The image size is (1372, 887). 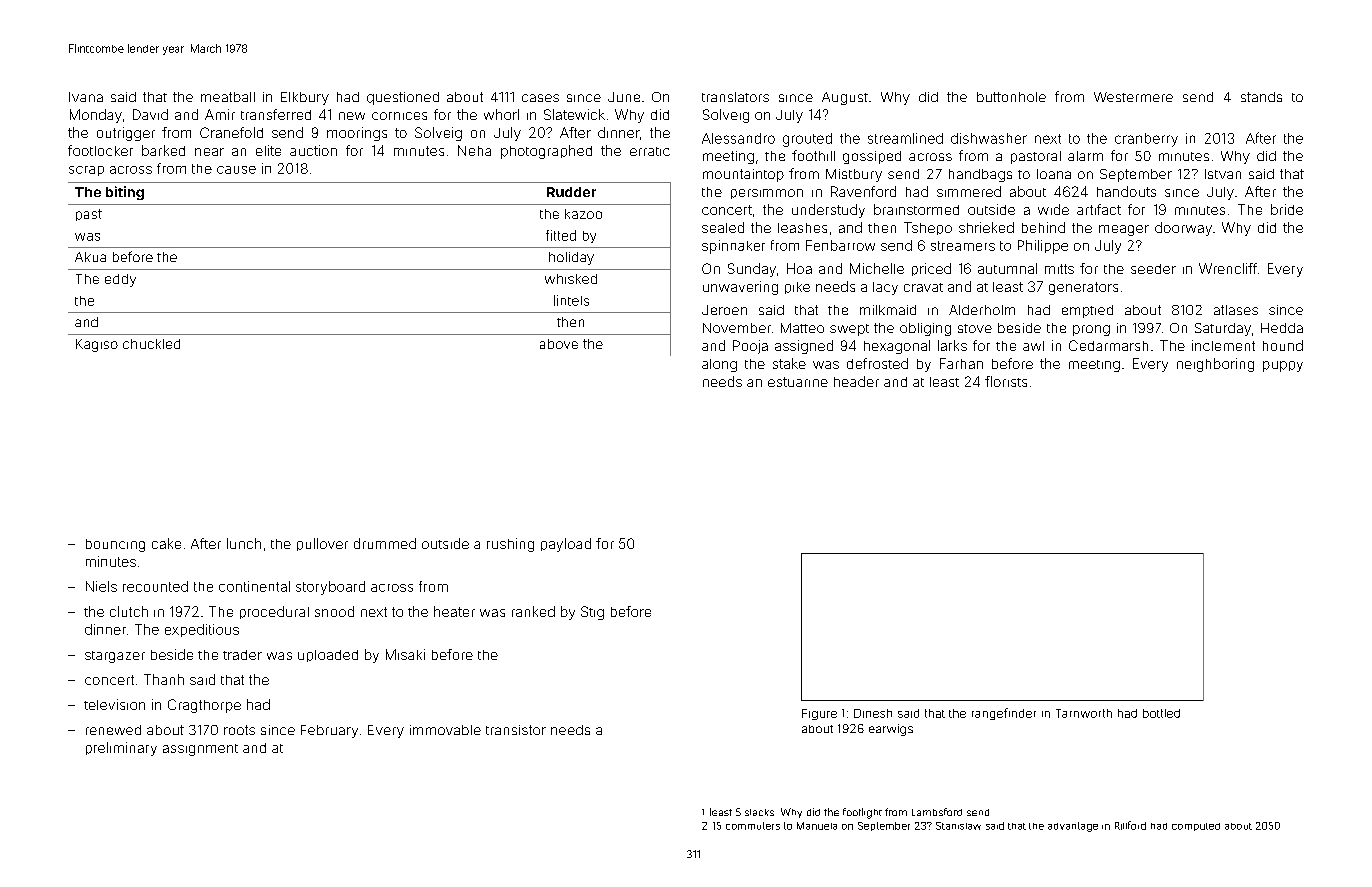 What do you see at coordinates (90, 257) in the image?
I see `Akua` at bounding box center [90, 257].
